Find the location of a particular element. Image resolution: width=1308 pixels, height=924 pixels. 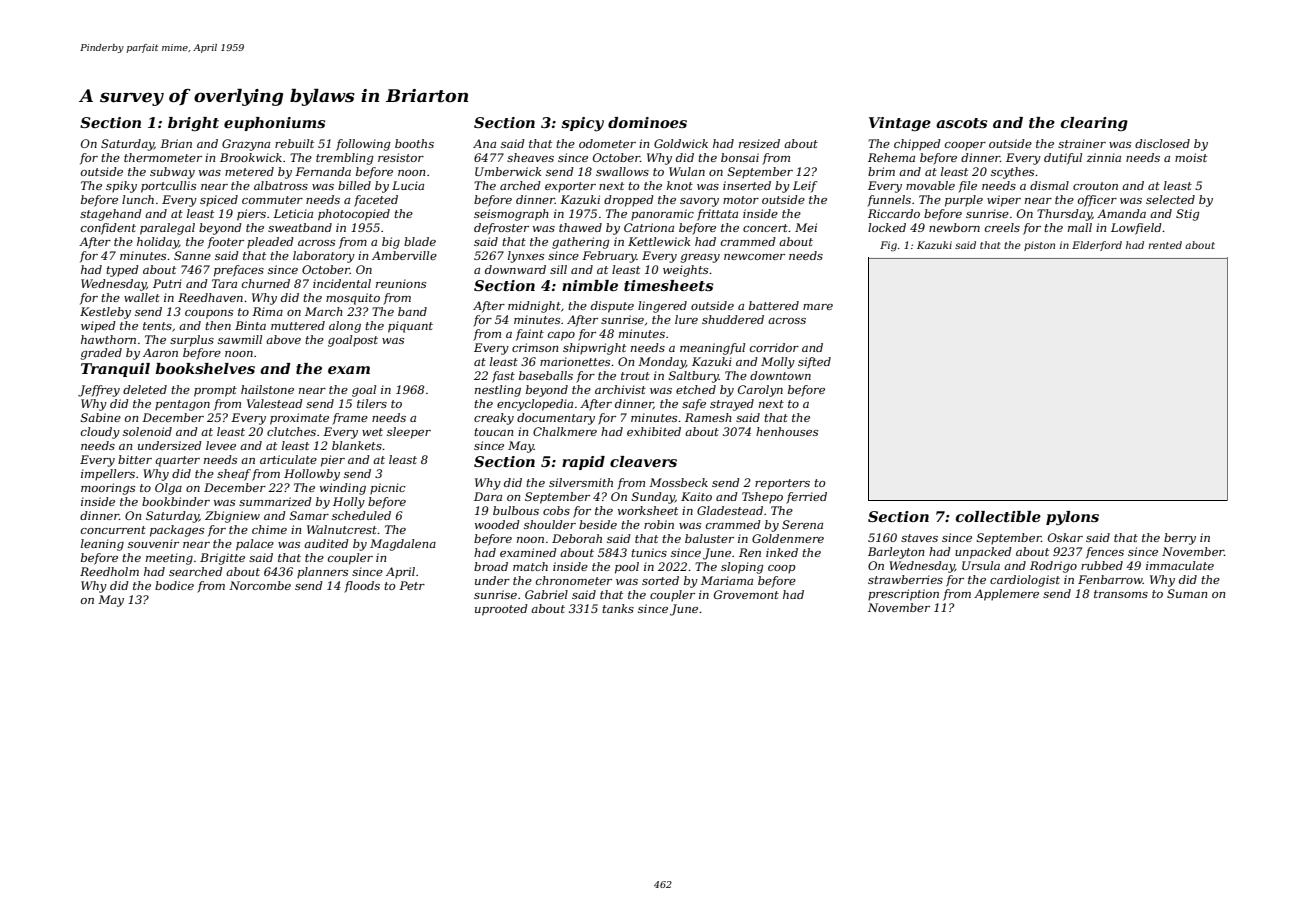

sifted is located at coordinates (814, 363).
